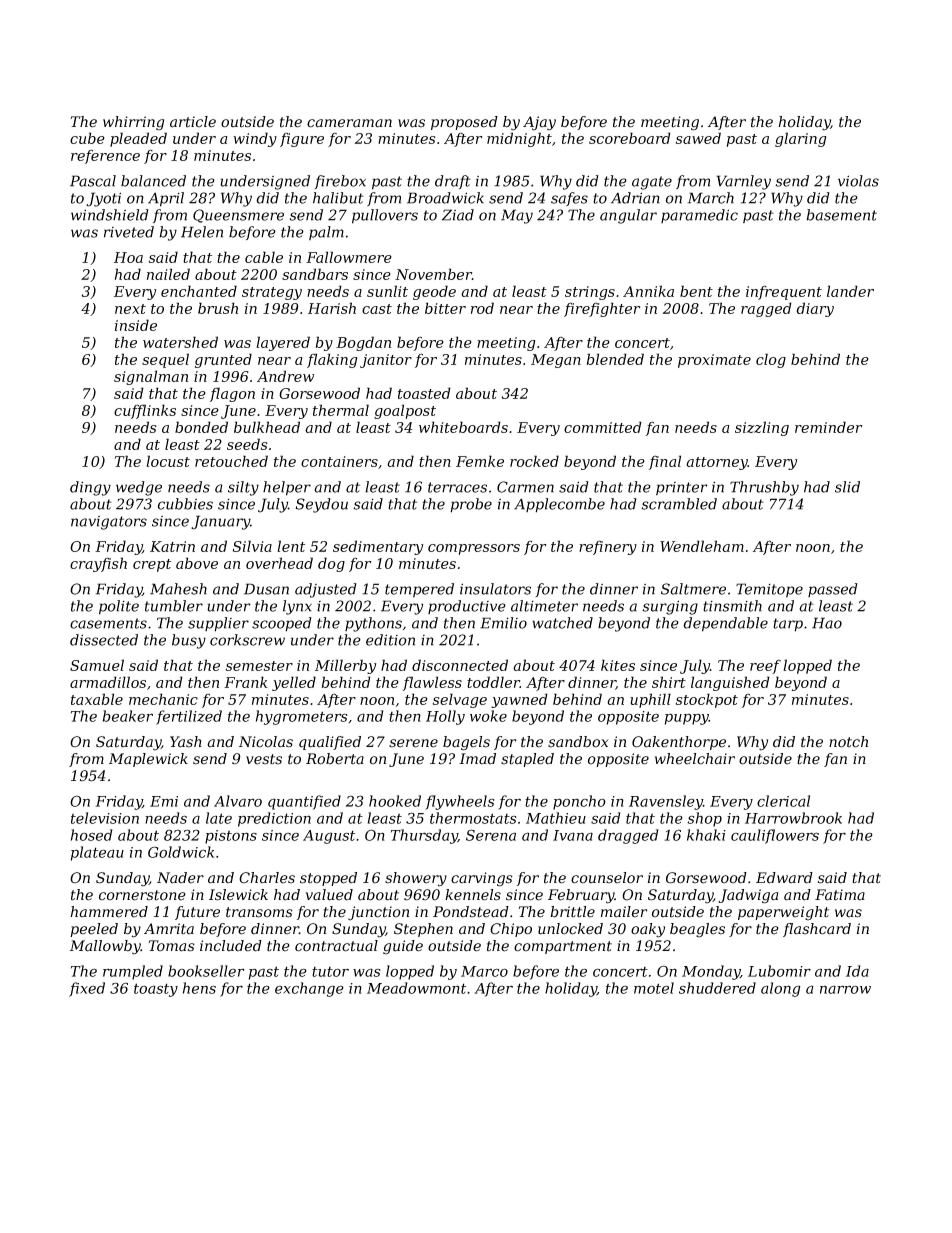 The height and width of the document is (1233, 952). I want to click on whiteboards, so click(463, 427).
